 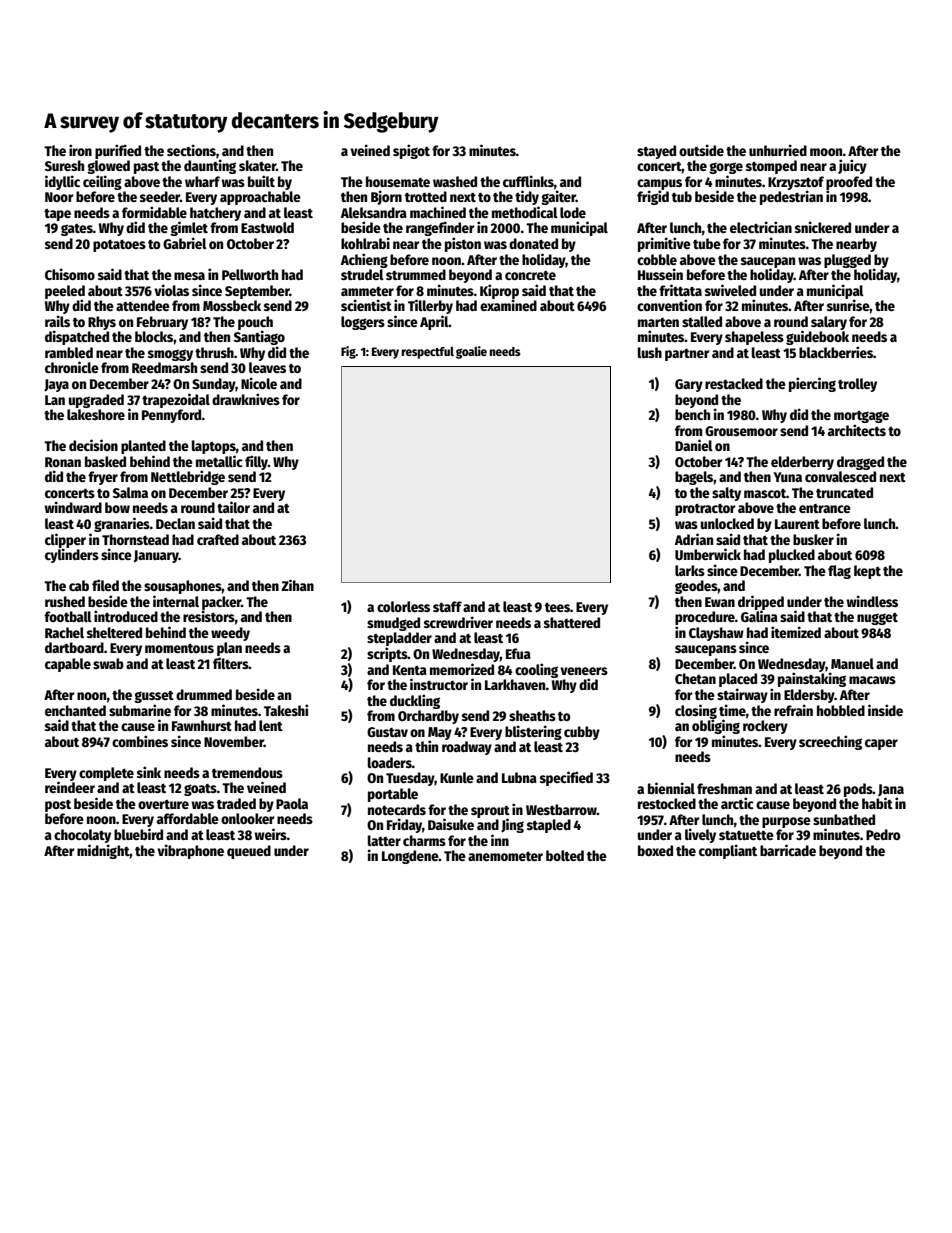 I want to click on vibraphone, so click(x=190, y=851).
